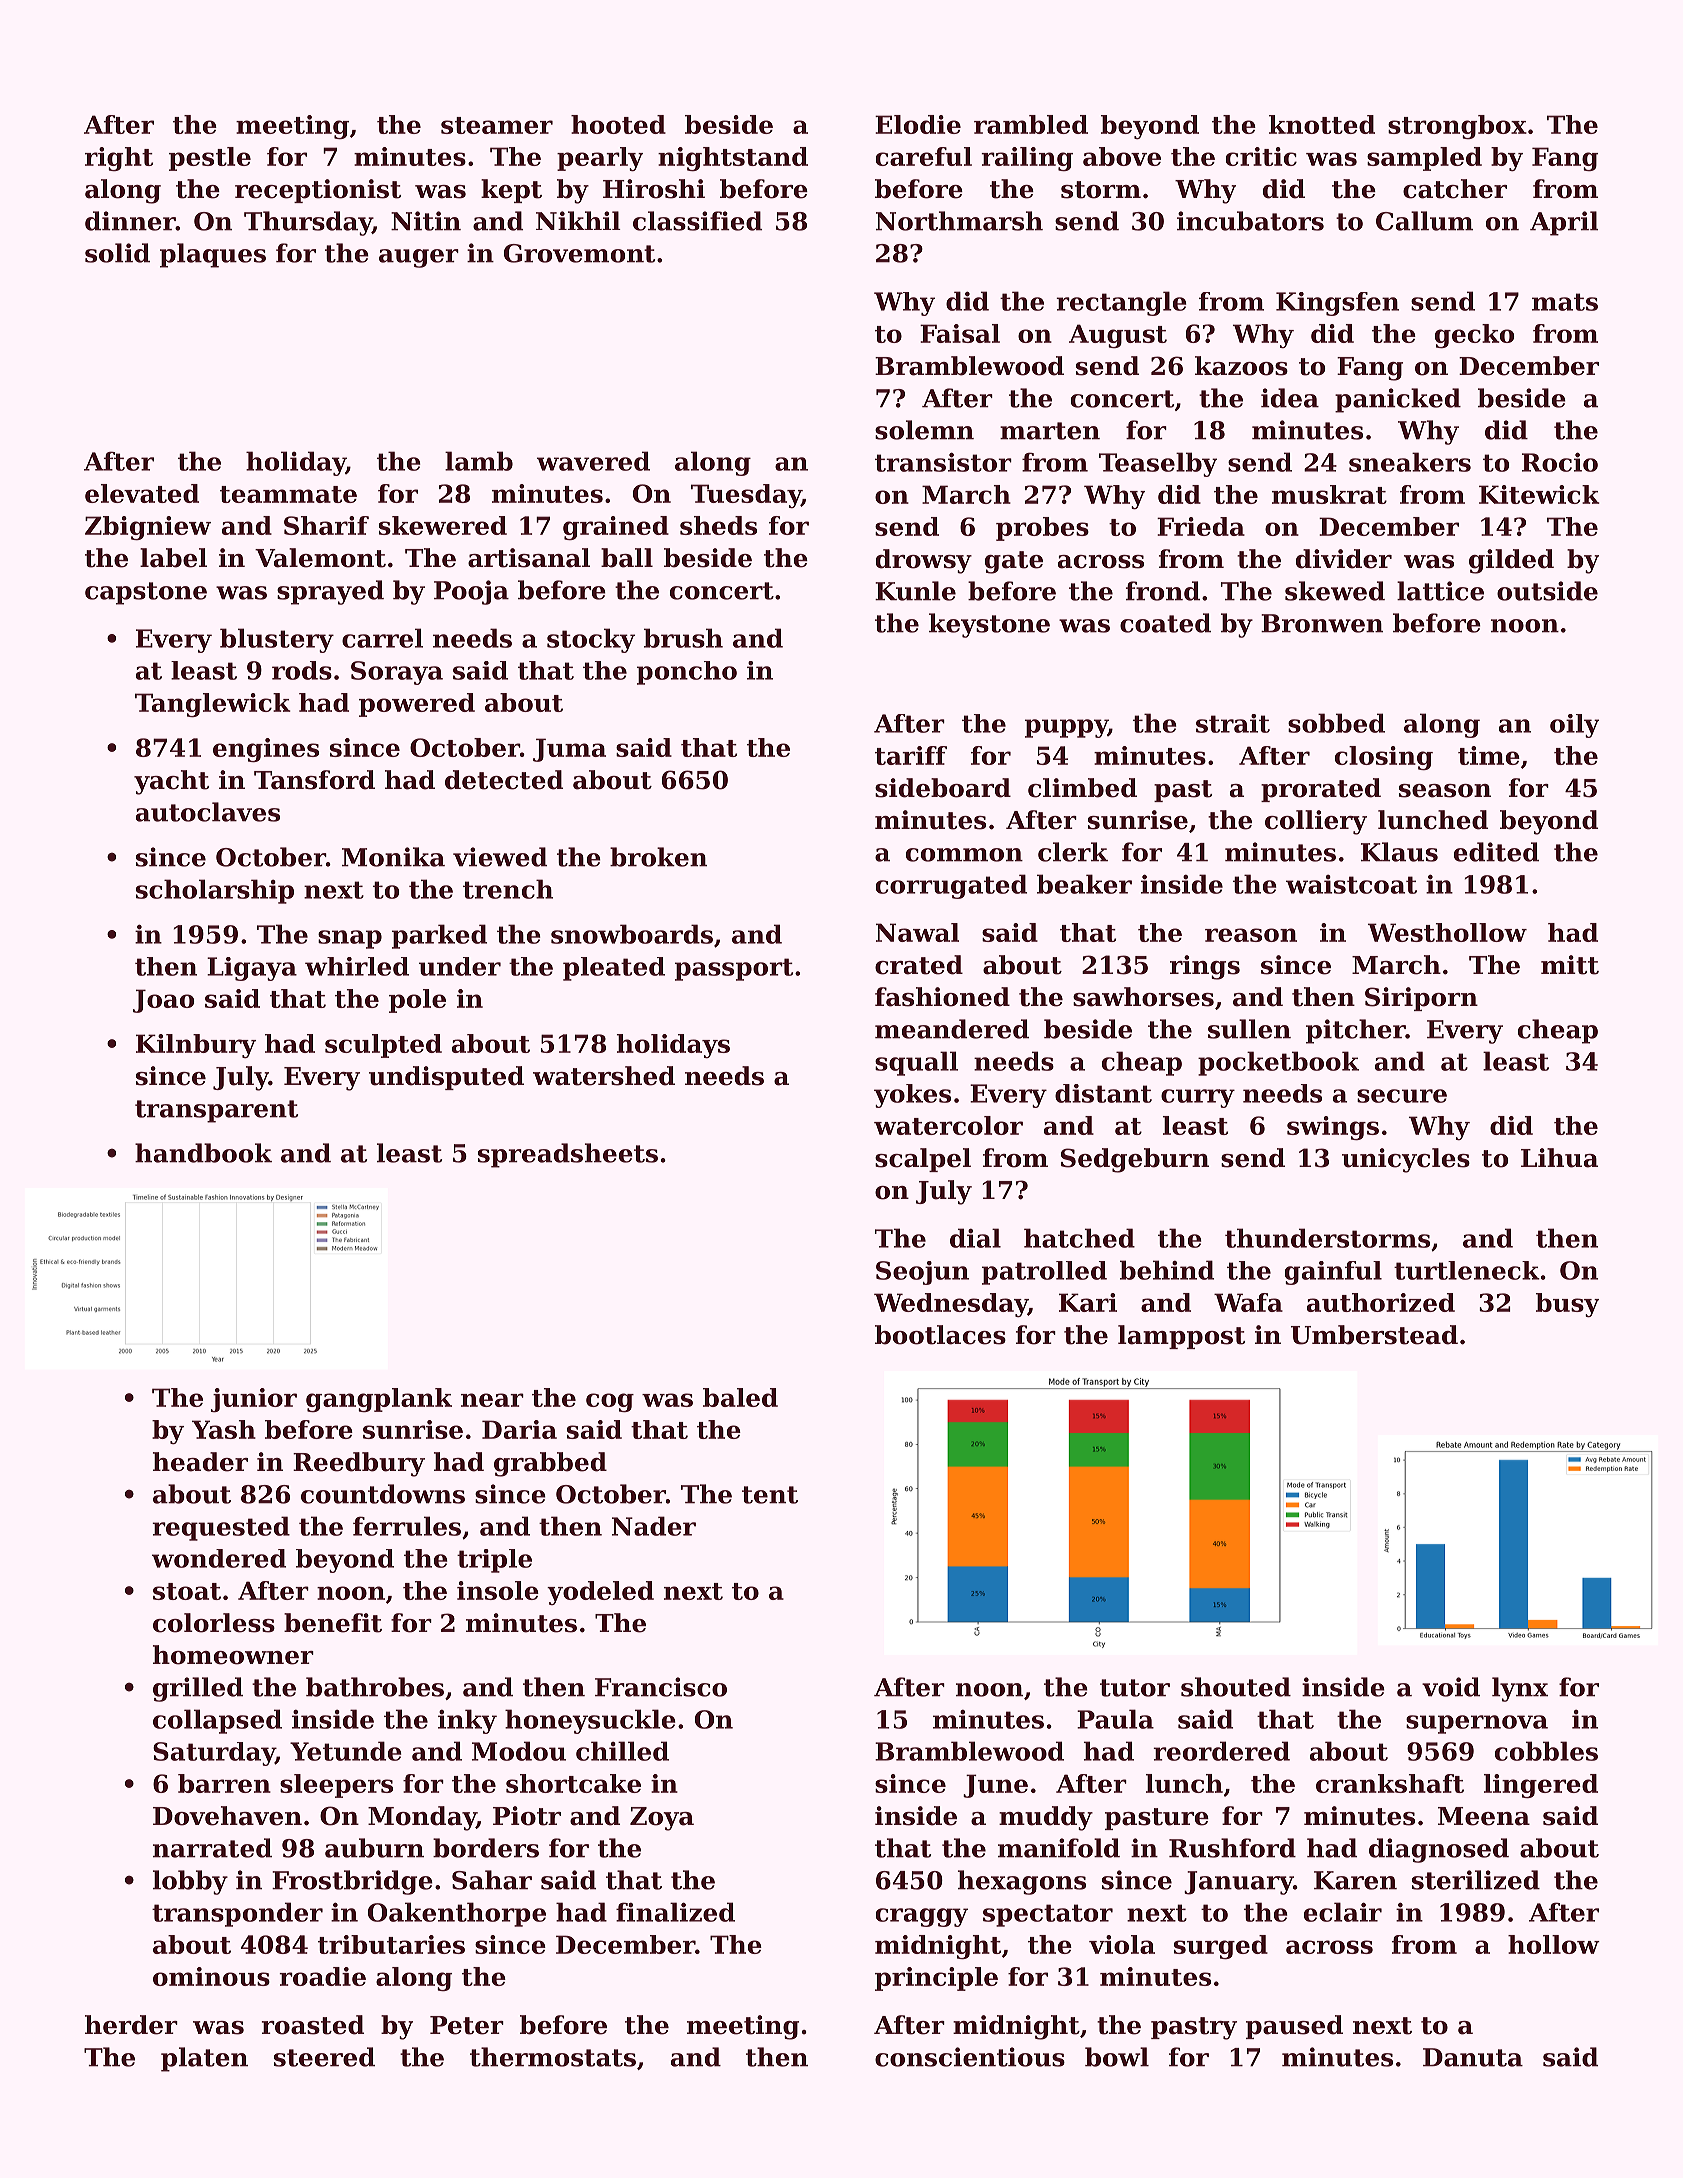  Describe the element at coordinates (970, 2057) in the screenshot. I see `conscientious` at that location.
